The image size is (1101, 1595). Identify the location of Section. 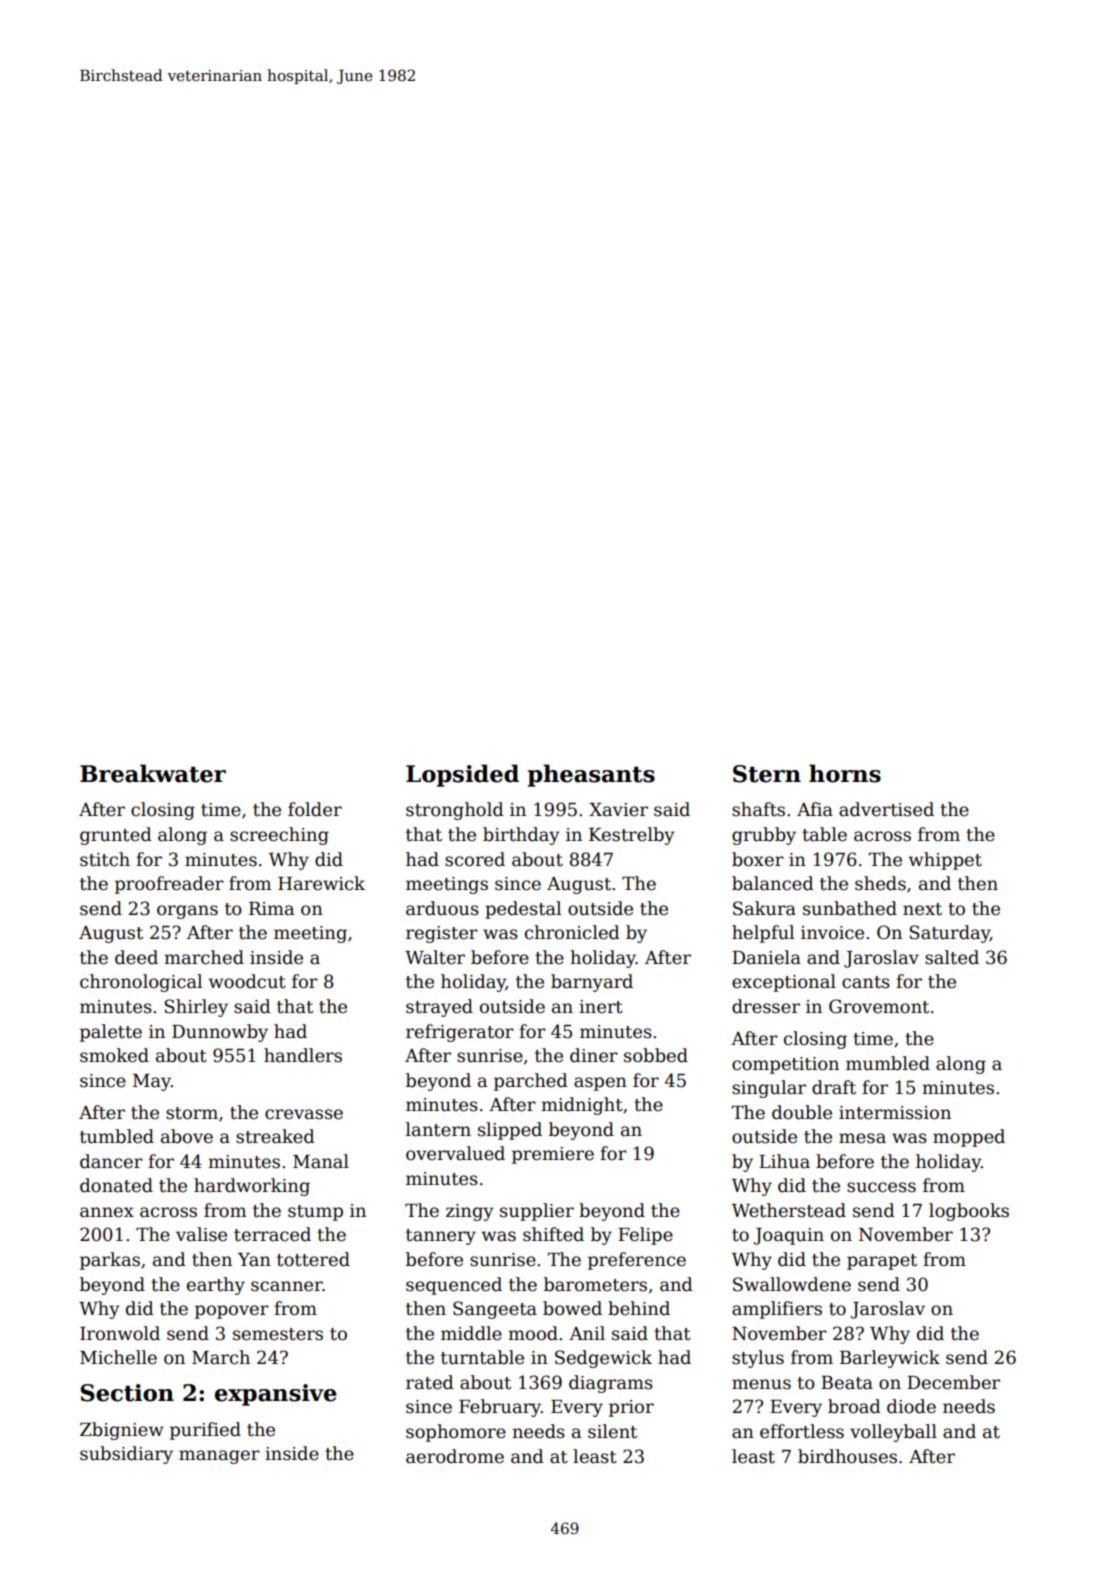
(127, 1393).
